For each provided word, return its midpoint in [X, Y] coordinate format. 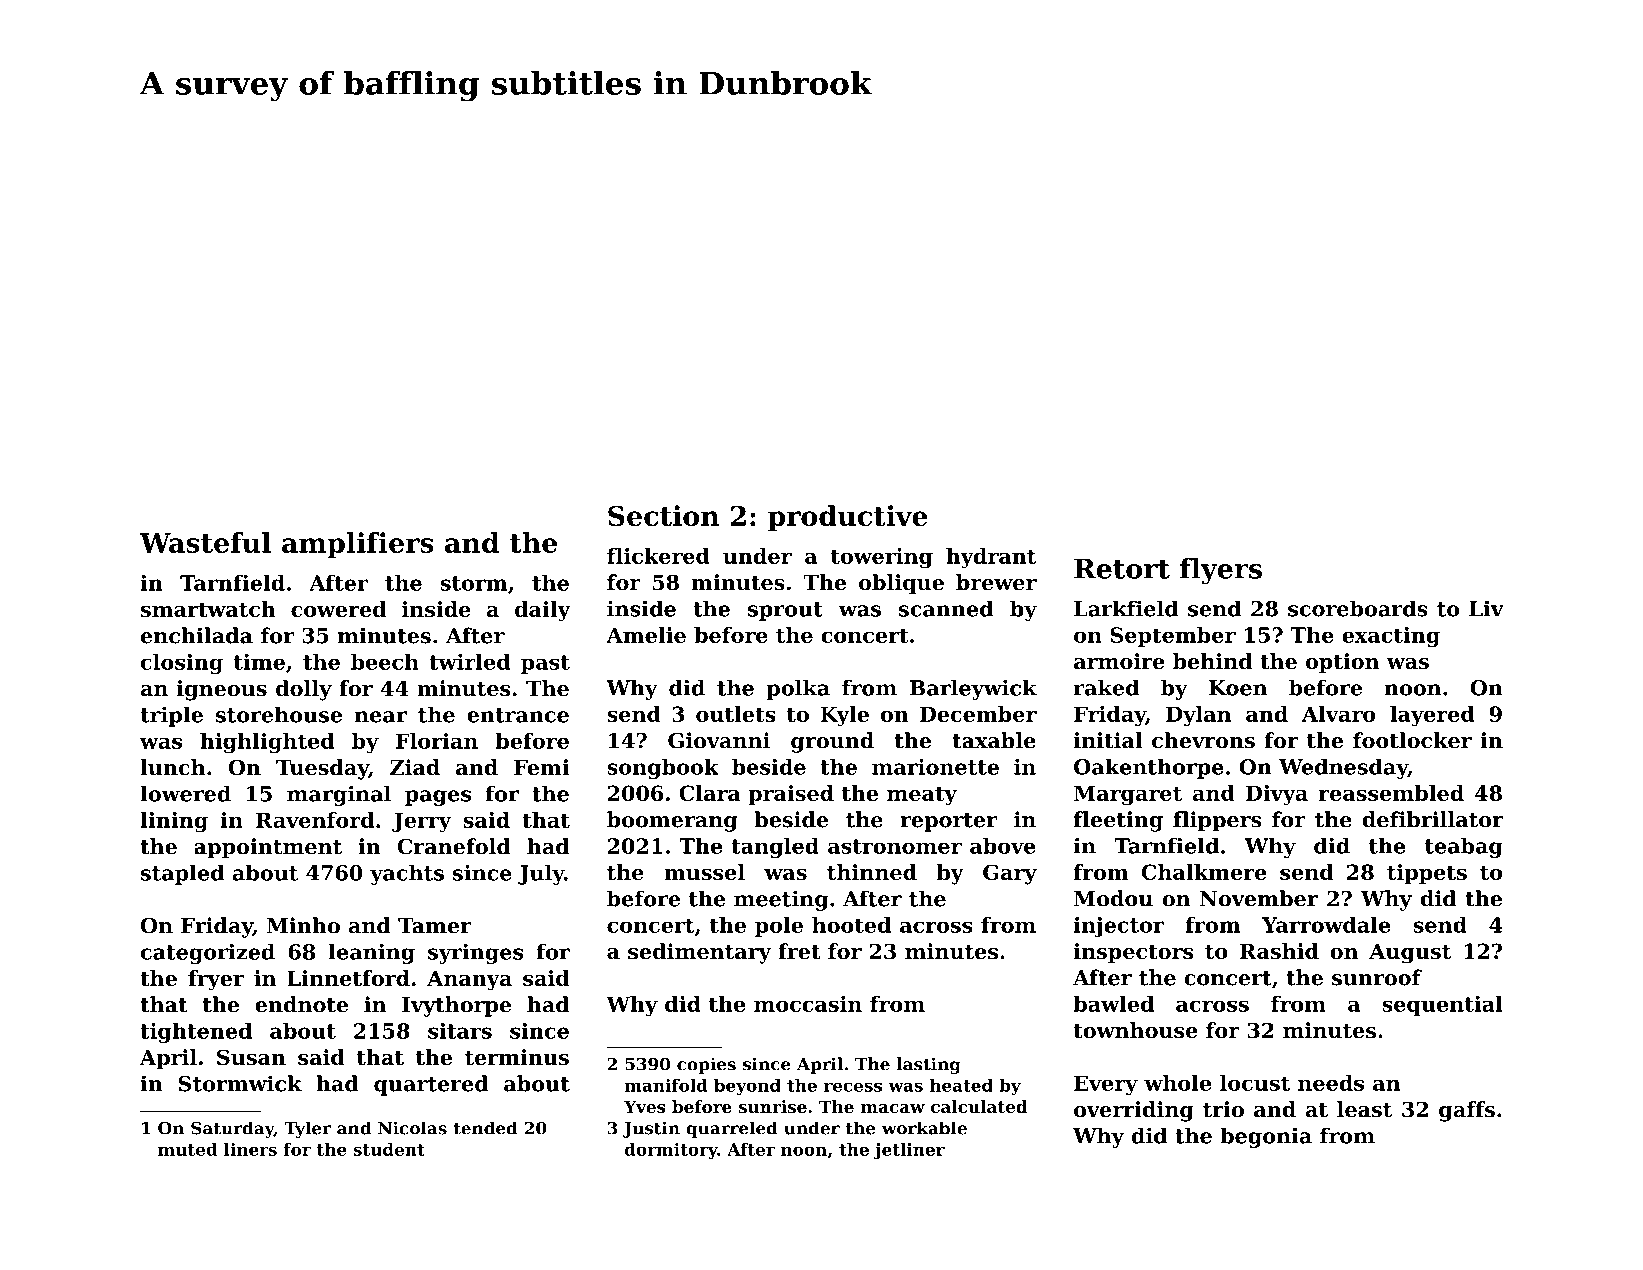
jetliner [909, 1151]
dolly [304, 690]
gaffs [1467, 1111]
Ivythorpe [456, 1006]
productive [848, 518]
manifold [666, 1085]
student [389, 1149]
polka [798, 689]
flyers [1221, 571]
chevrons [1203, 740]
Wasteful [205, 542]
